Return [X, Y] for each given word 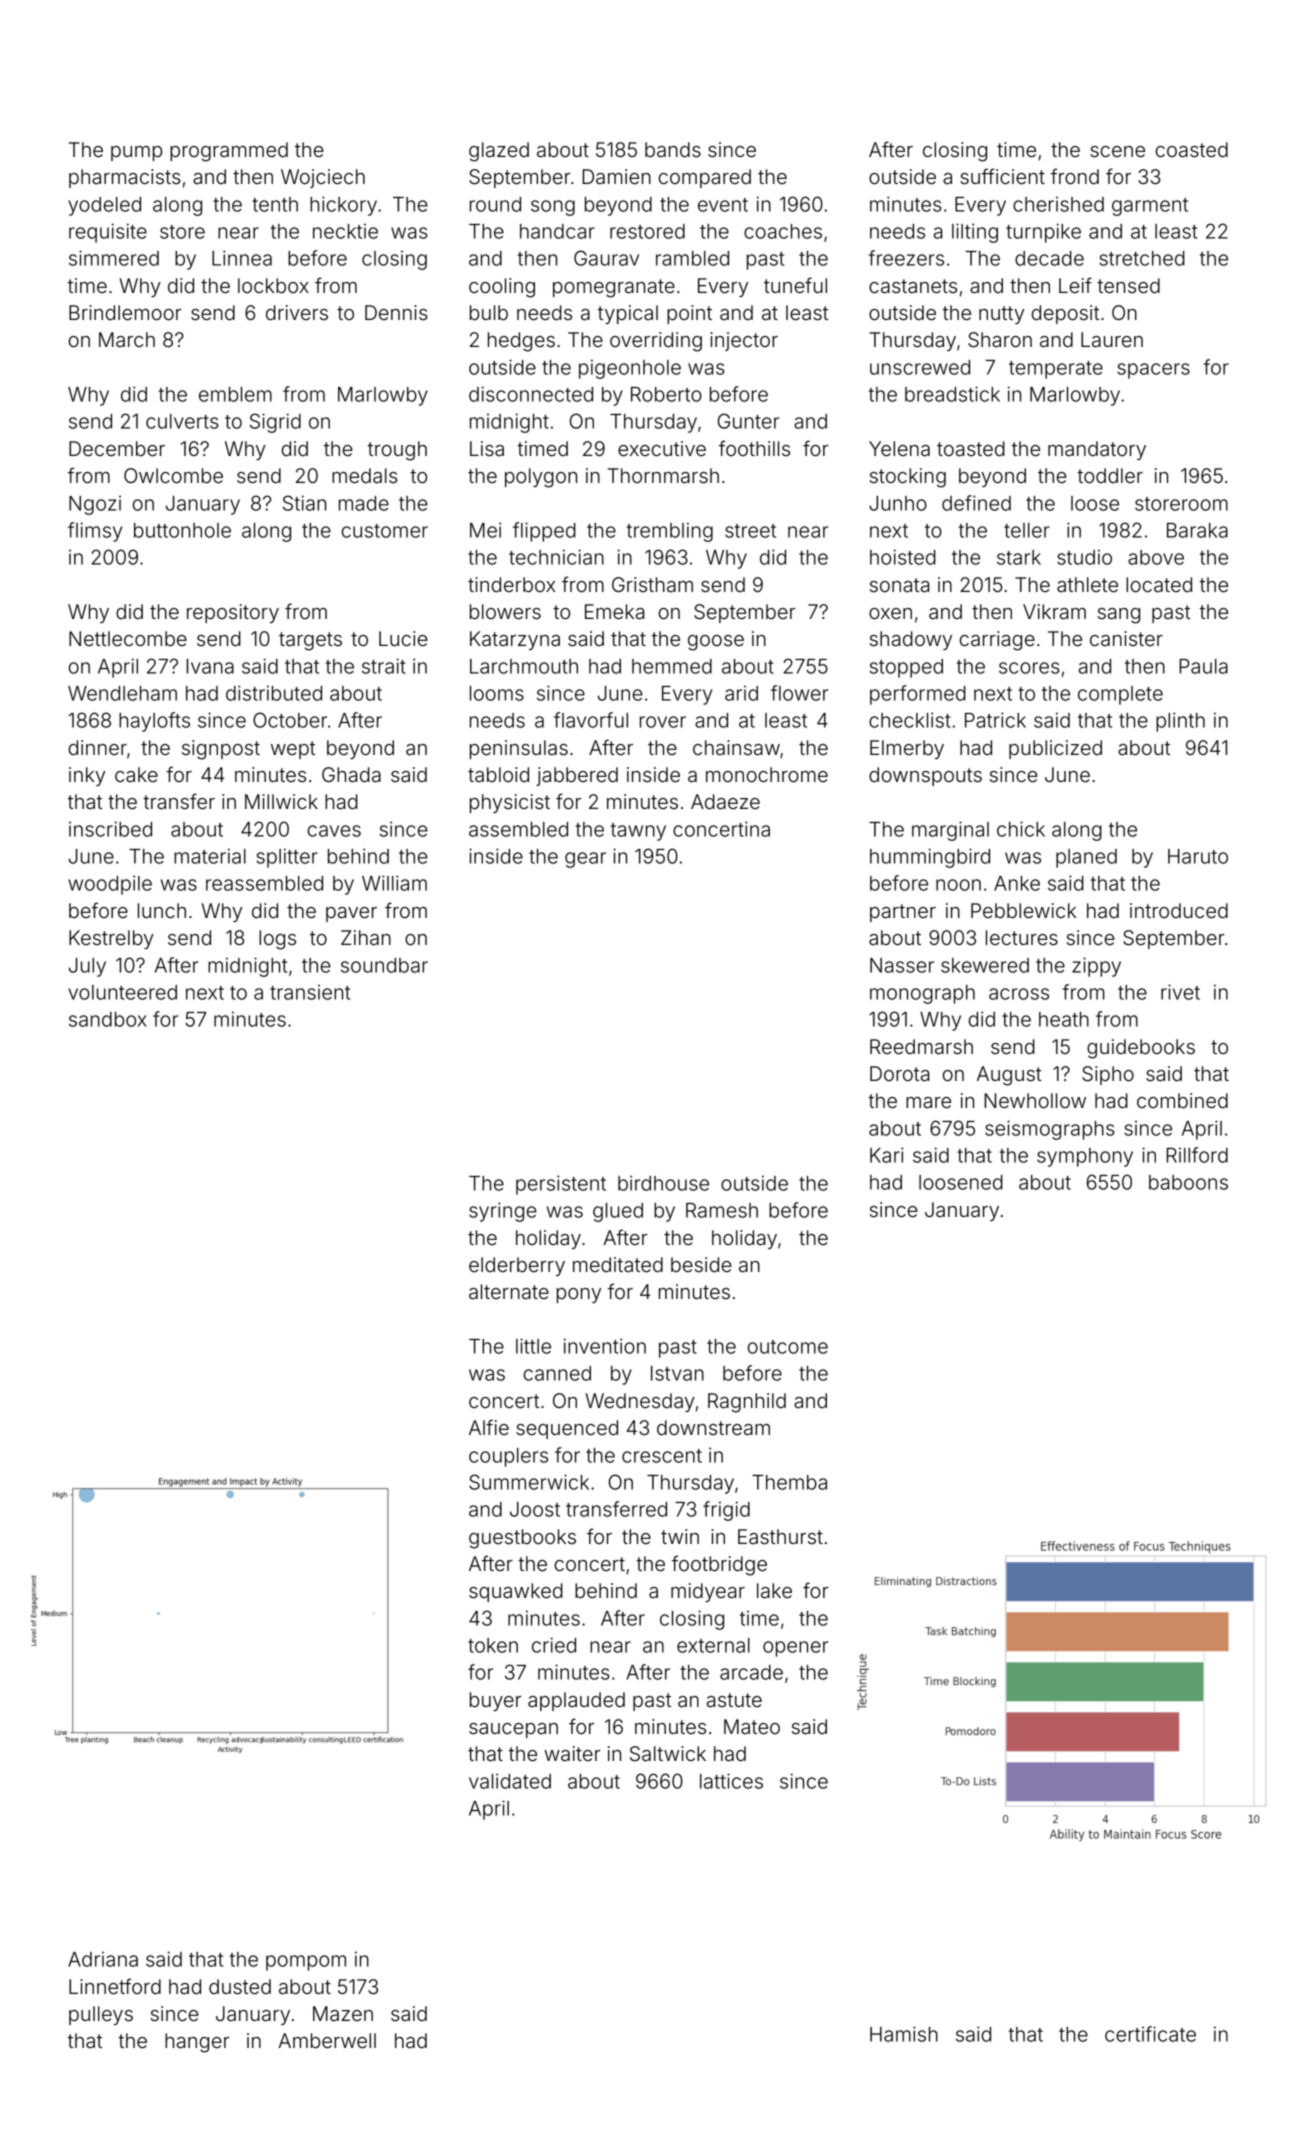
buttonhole [182, 530]
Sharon [1000, 339]
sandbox [108, 1019]
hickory [343, 206]
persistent [561, 1185]
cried [554, 1645]
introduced [1179, 910]
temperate [1056, 370]
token [493, 1645]
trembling [670, 532]
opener [795, 1649]
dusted [240, 1986]
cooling [502, 288]
